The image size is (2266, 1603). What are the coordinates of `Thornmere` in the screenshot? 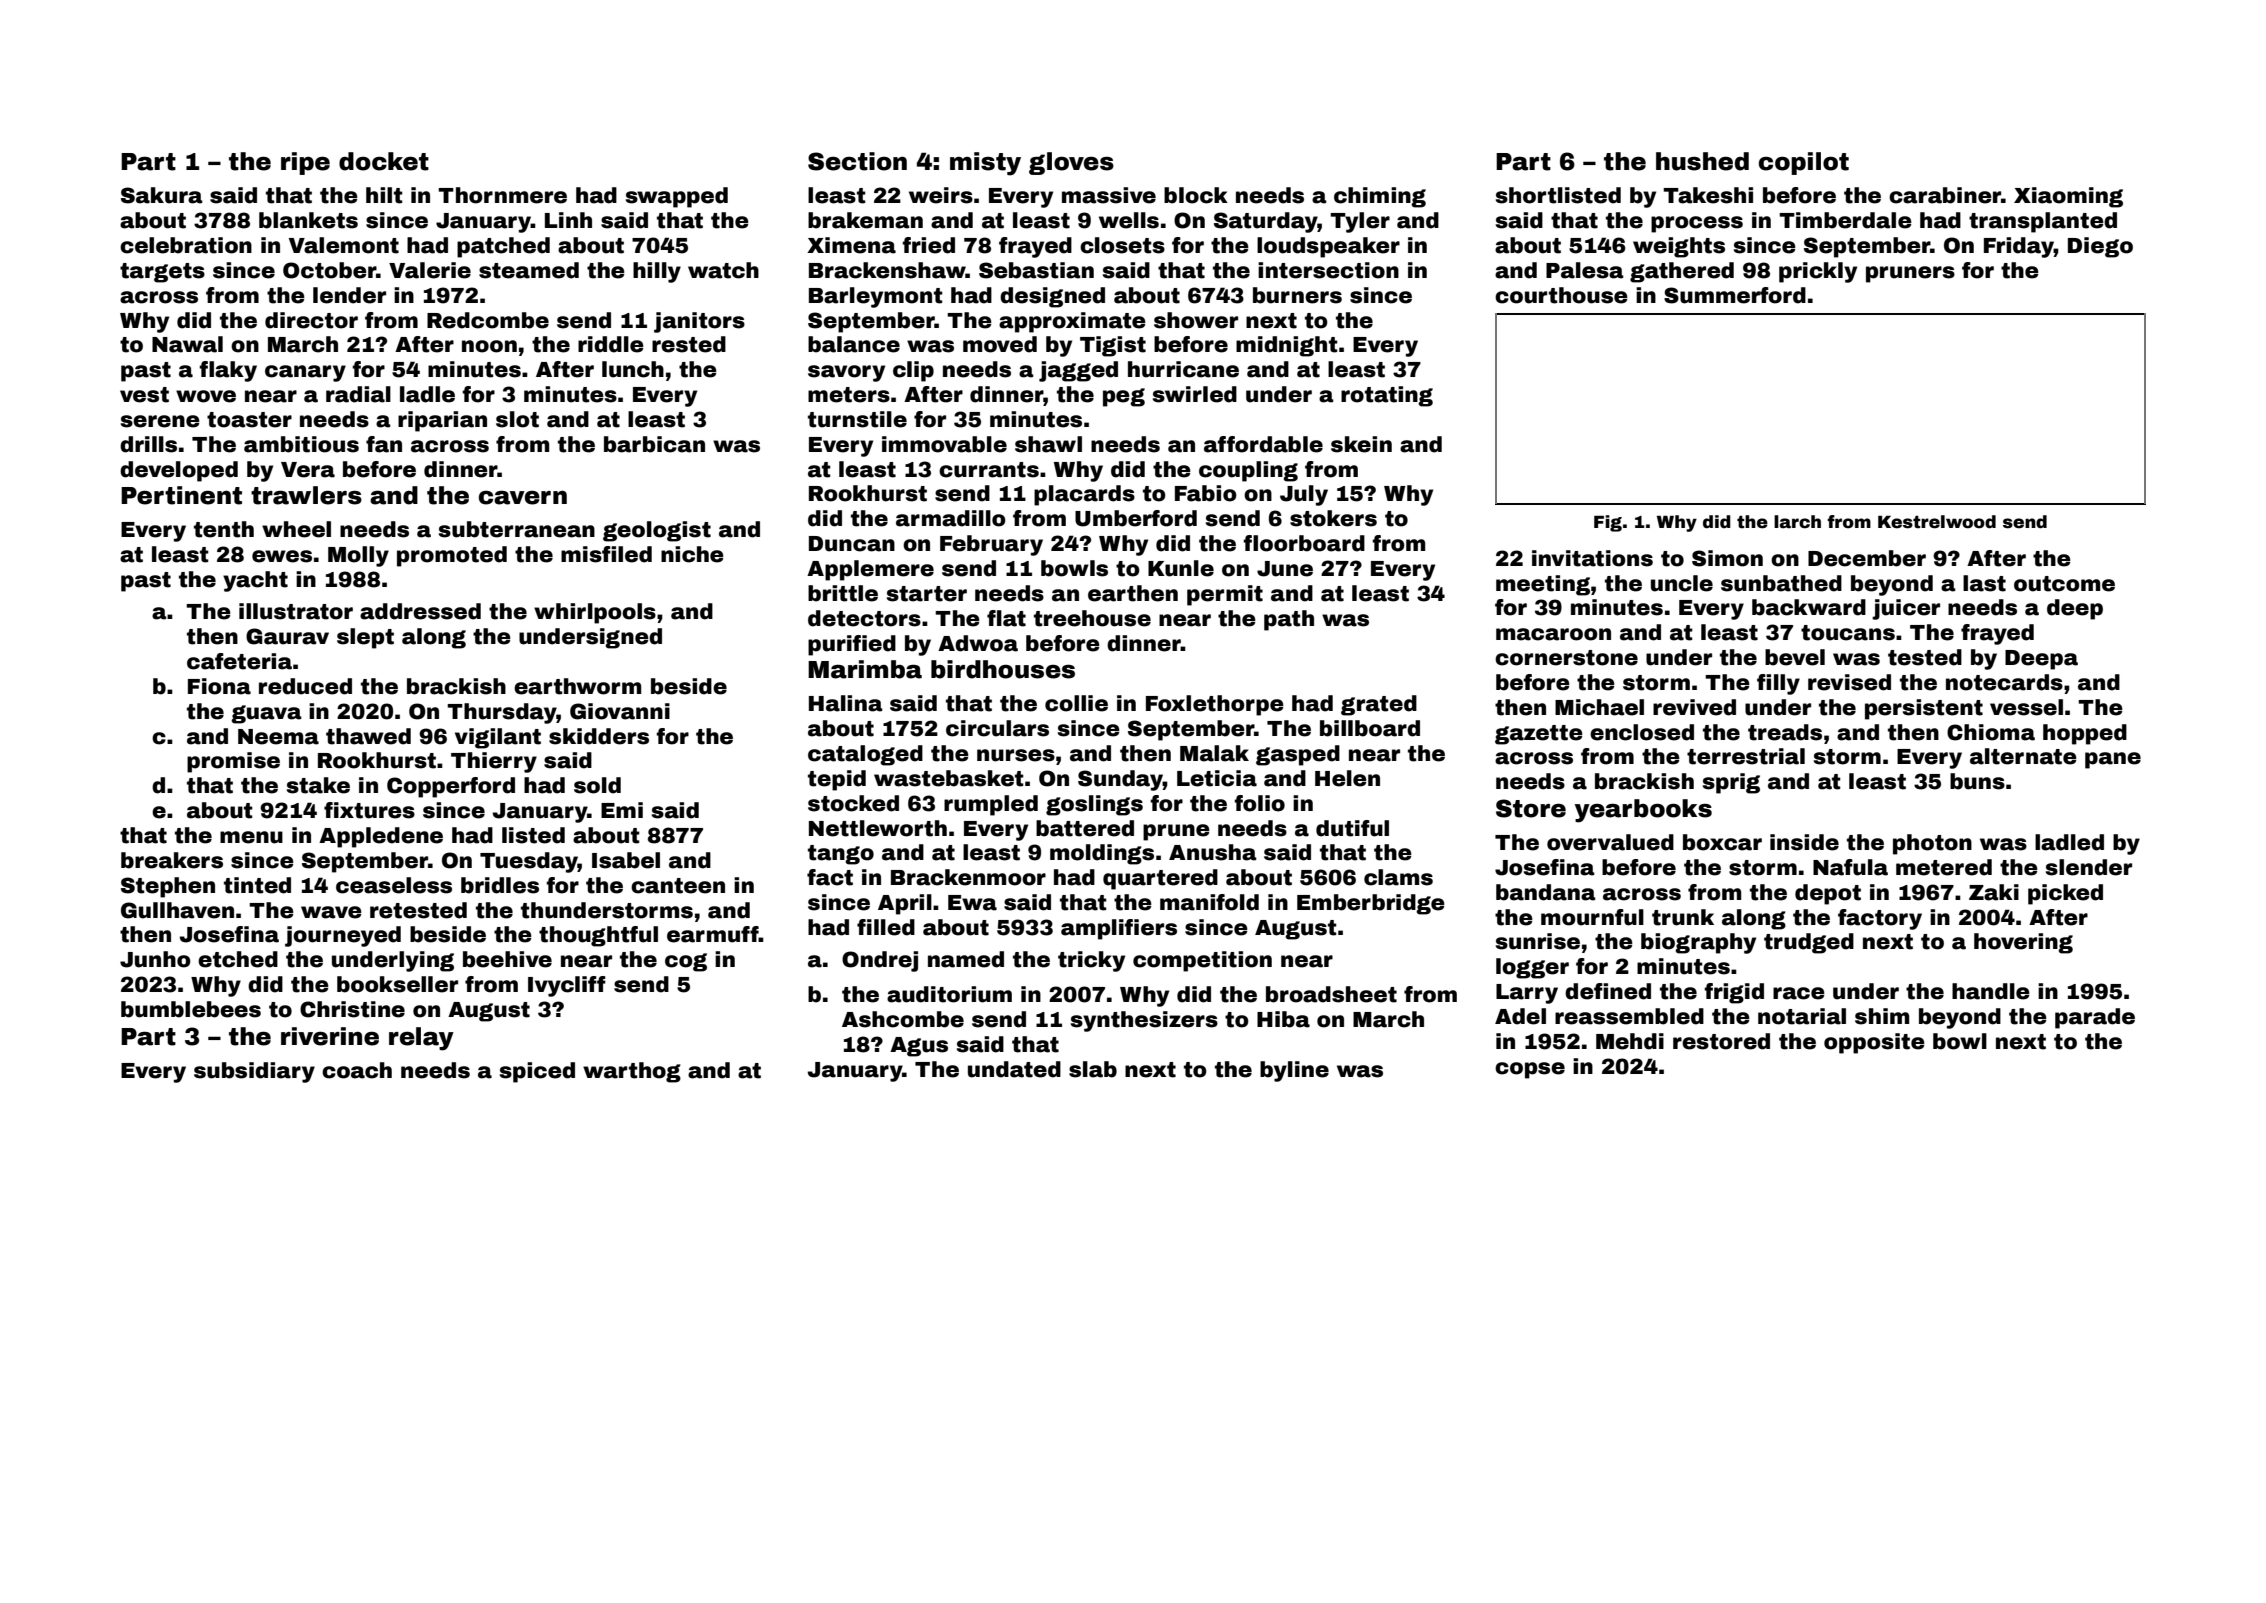 It's located at (502, 195).
